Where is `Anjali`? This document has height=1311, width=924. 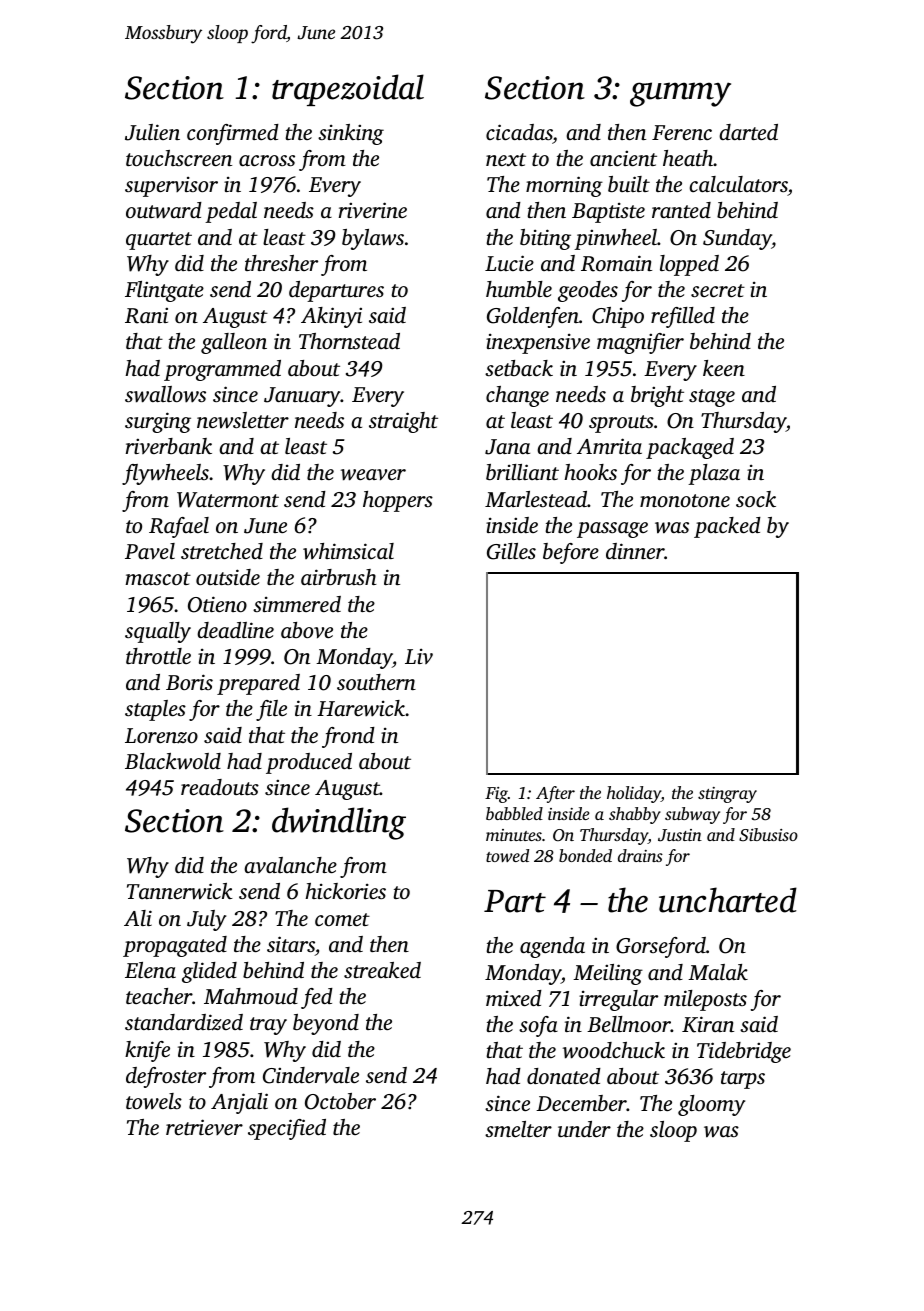 Anjali is located at coordinates (239, 1103).
